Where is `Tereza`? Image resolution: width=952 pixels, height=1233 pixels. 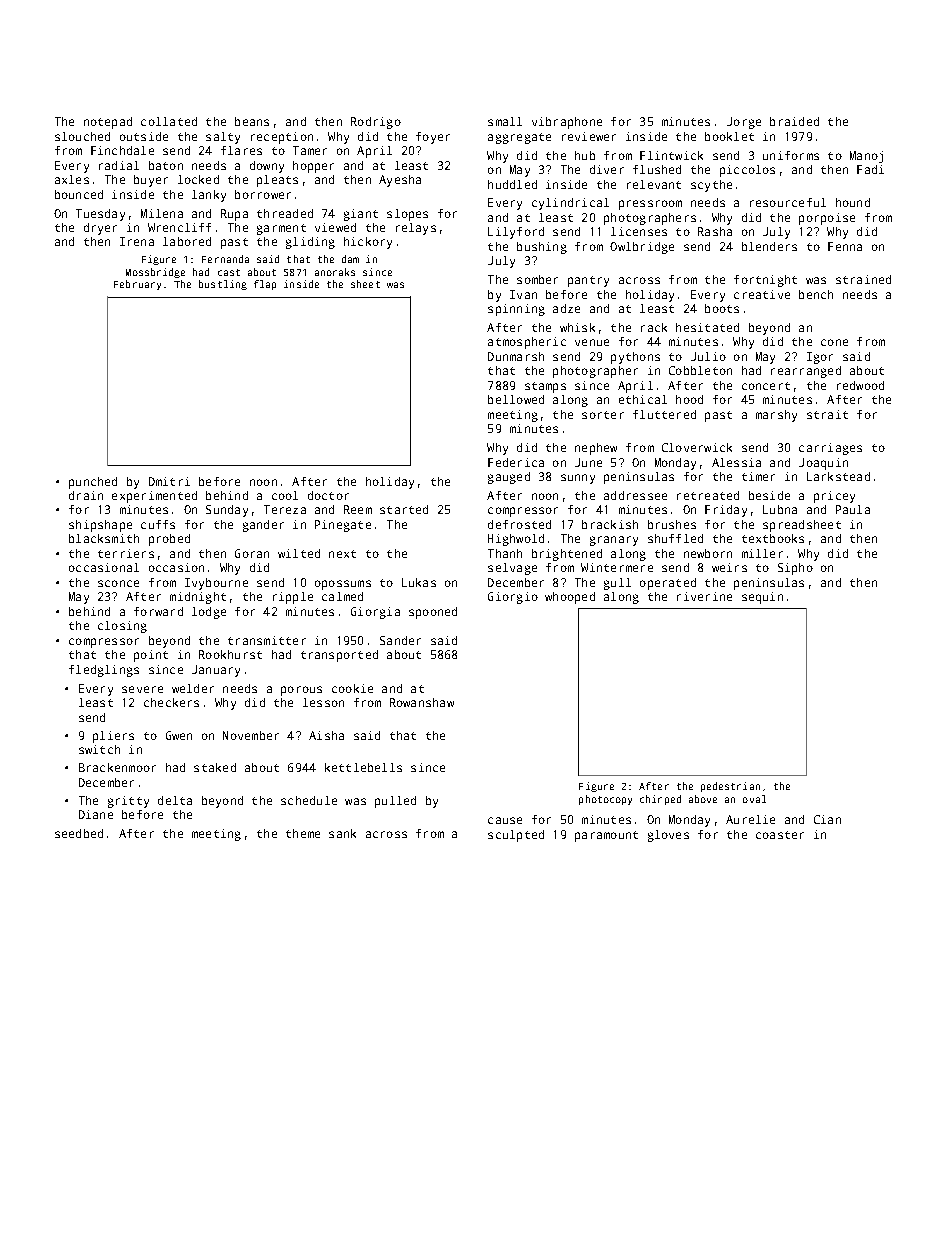
Tereza is located at coordinates (285, 509).
